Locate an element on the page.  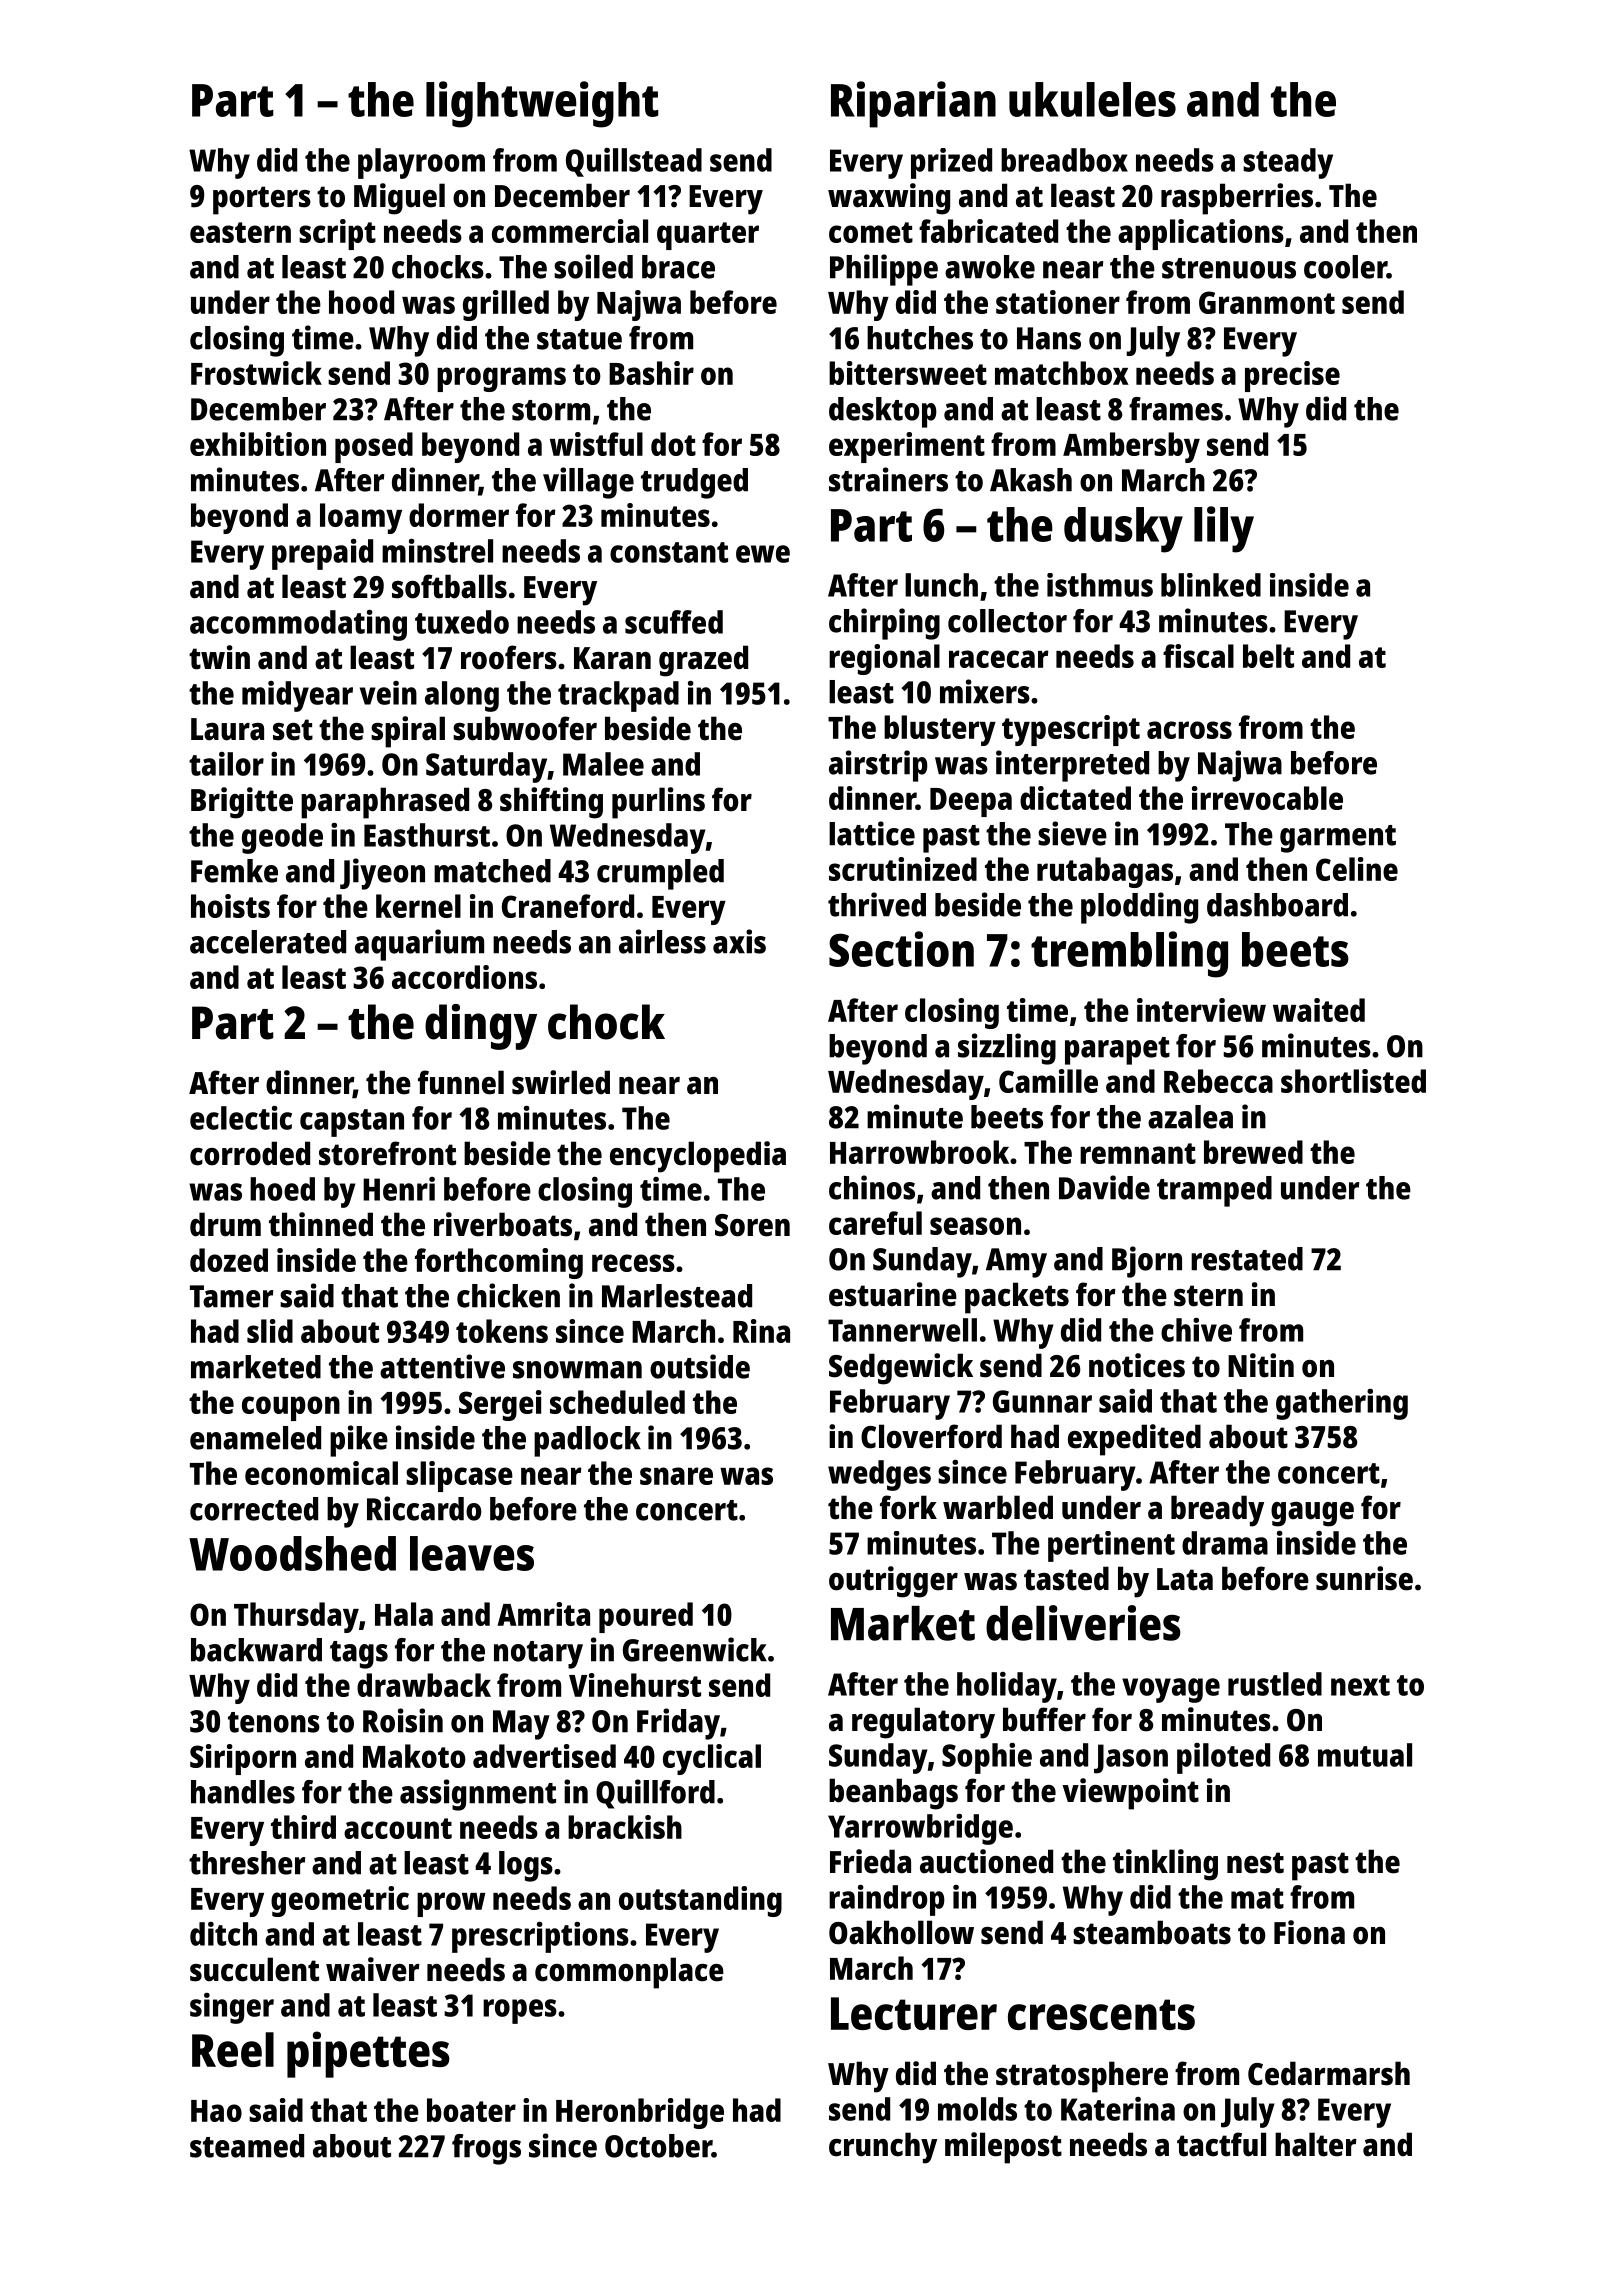
Yarrowbridge is located at coordinates (920, 1829).
